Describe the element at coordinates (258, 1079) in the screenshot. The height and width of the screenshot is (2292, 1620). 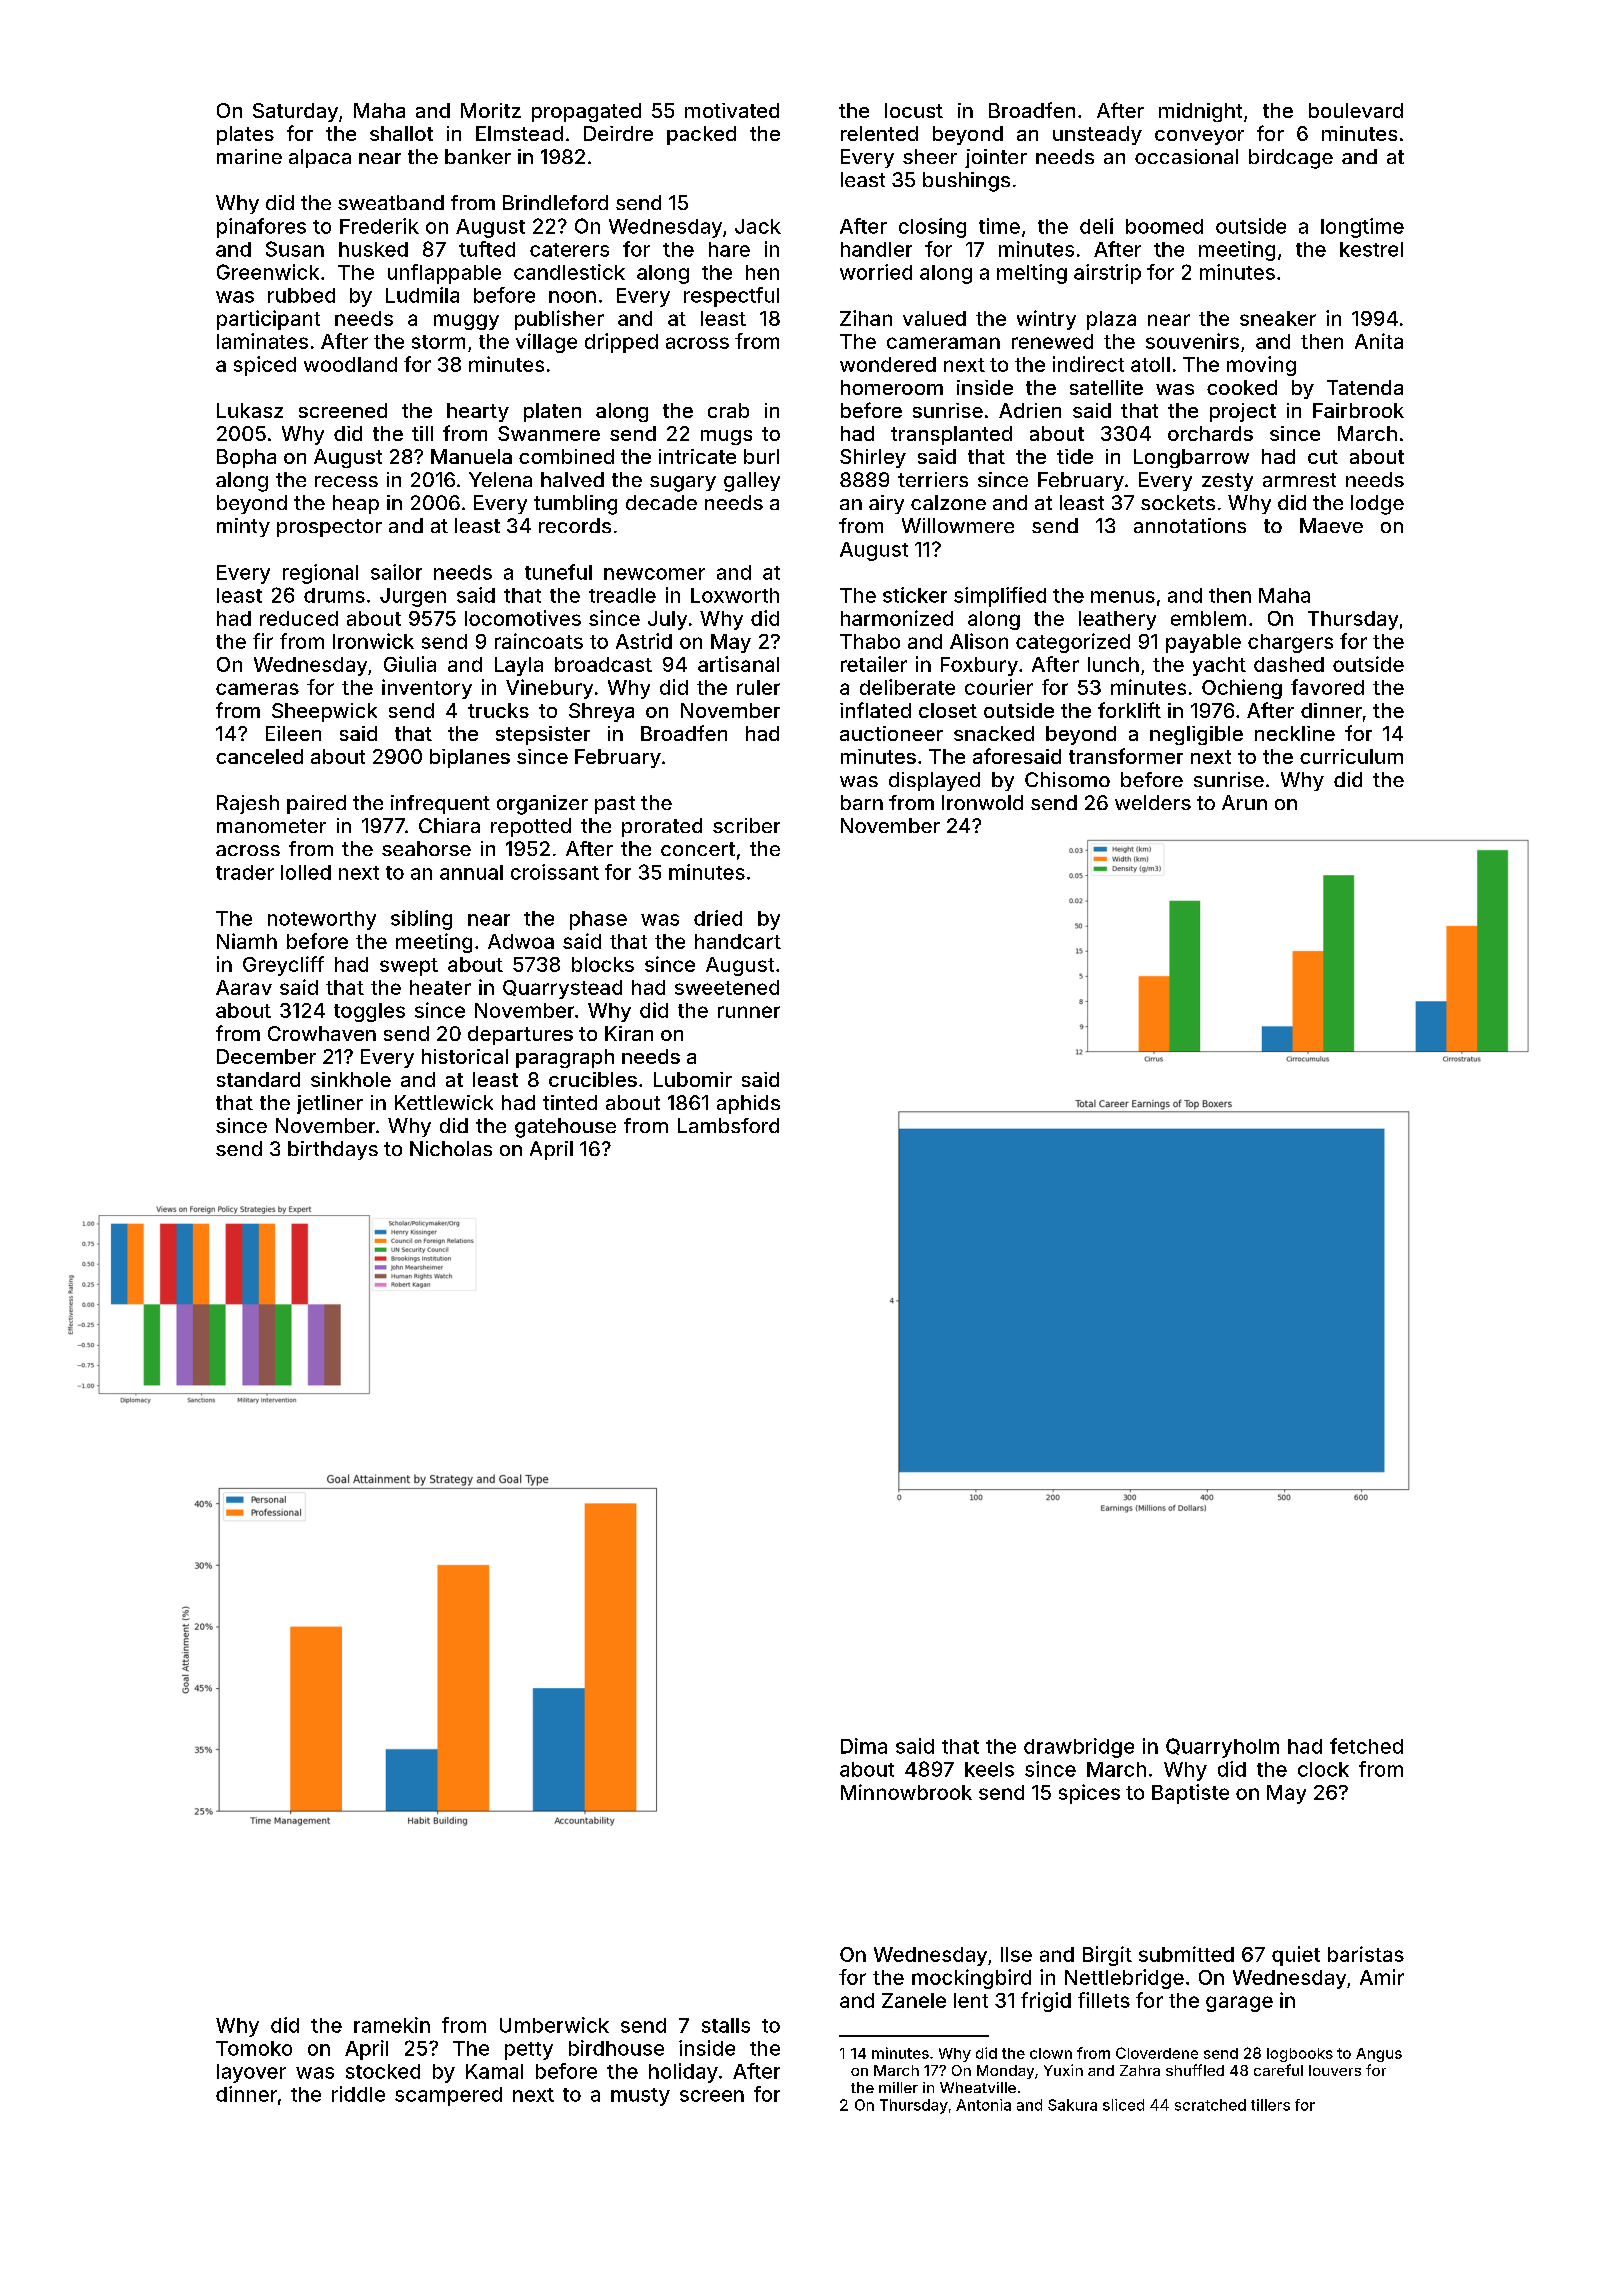
I see `standard` at that location.
